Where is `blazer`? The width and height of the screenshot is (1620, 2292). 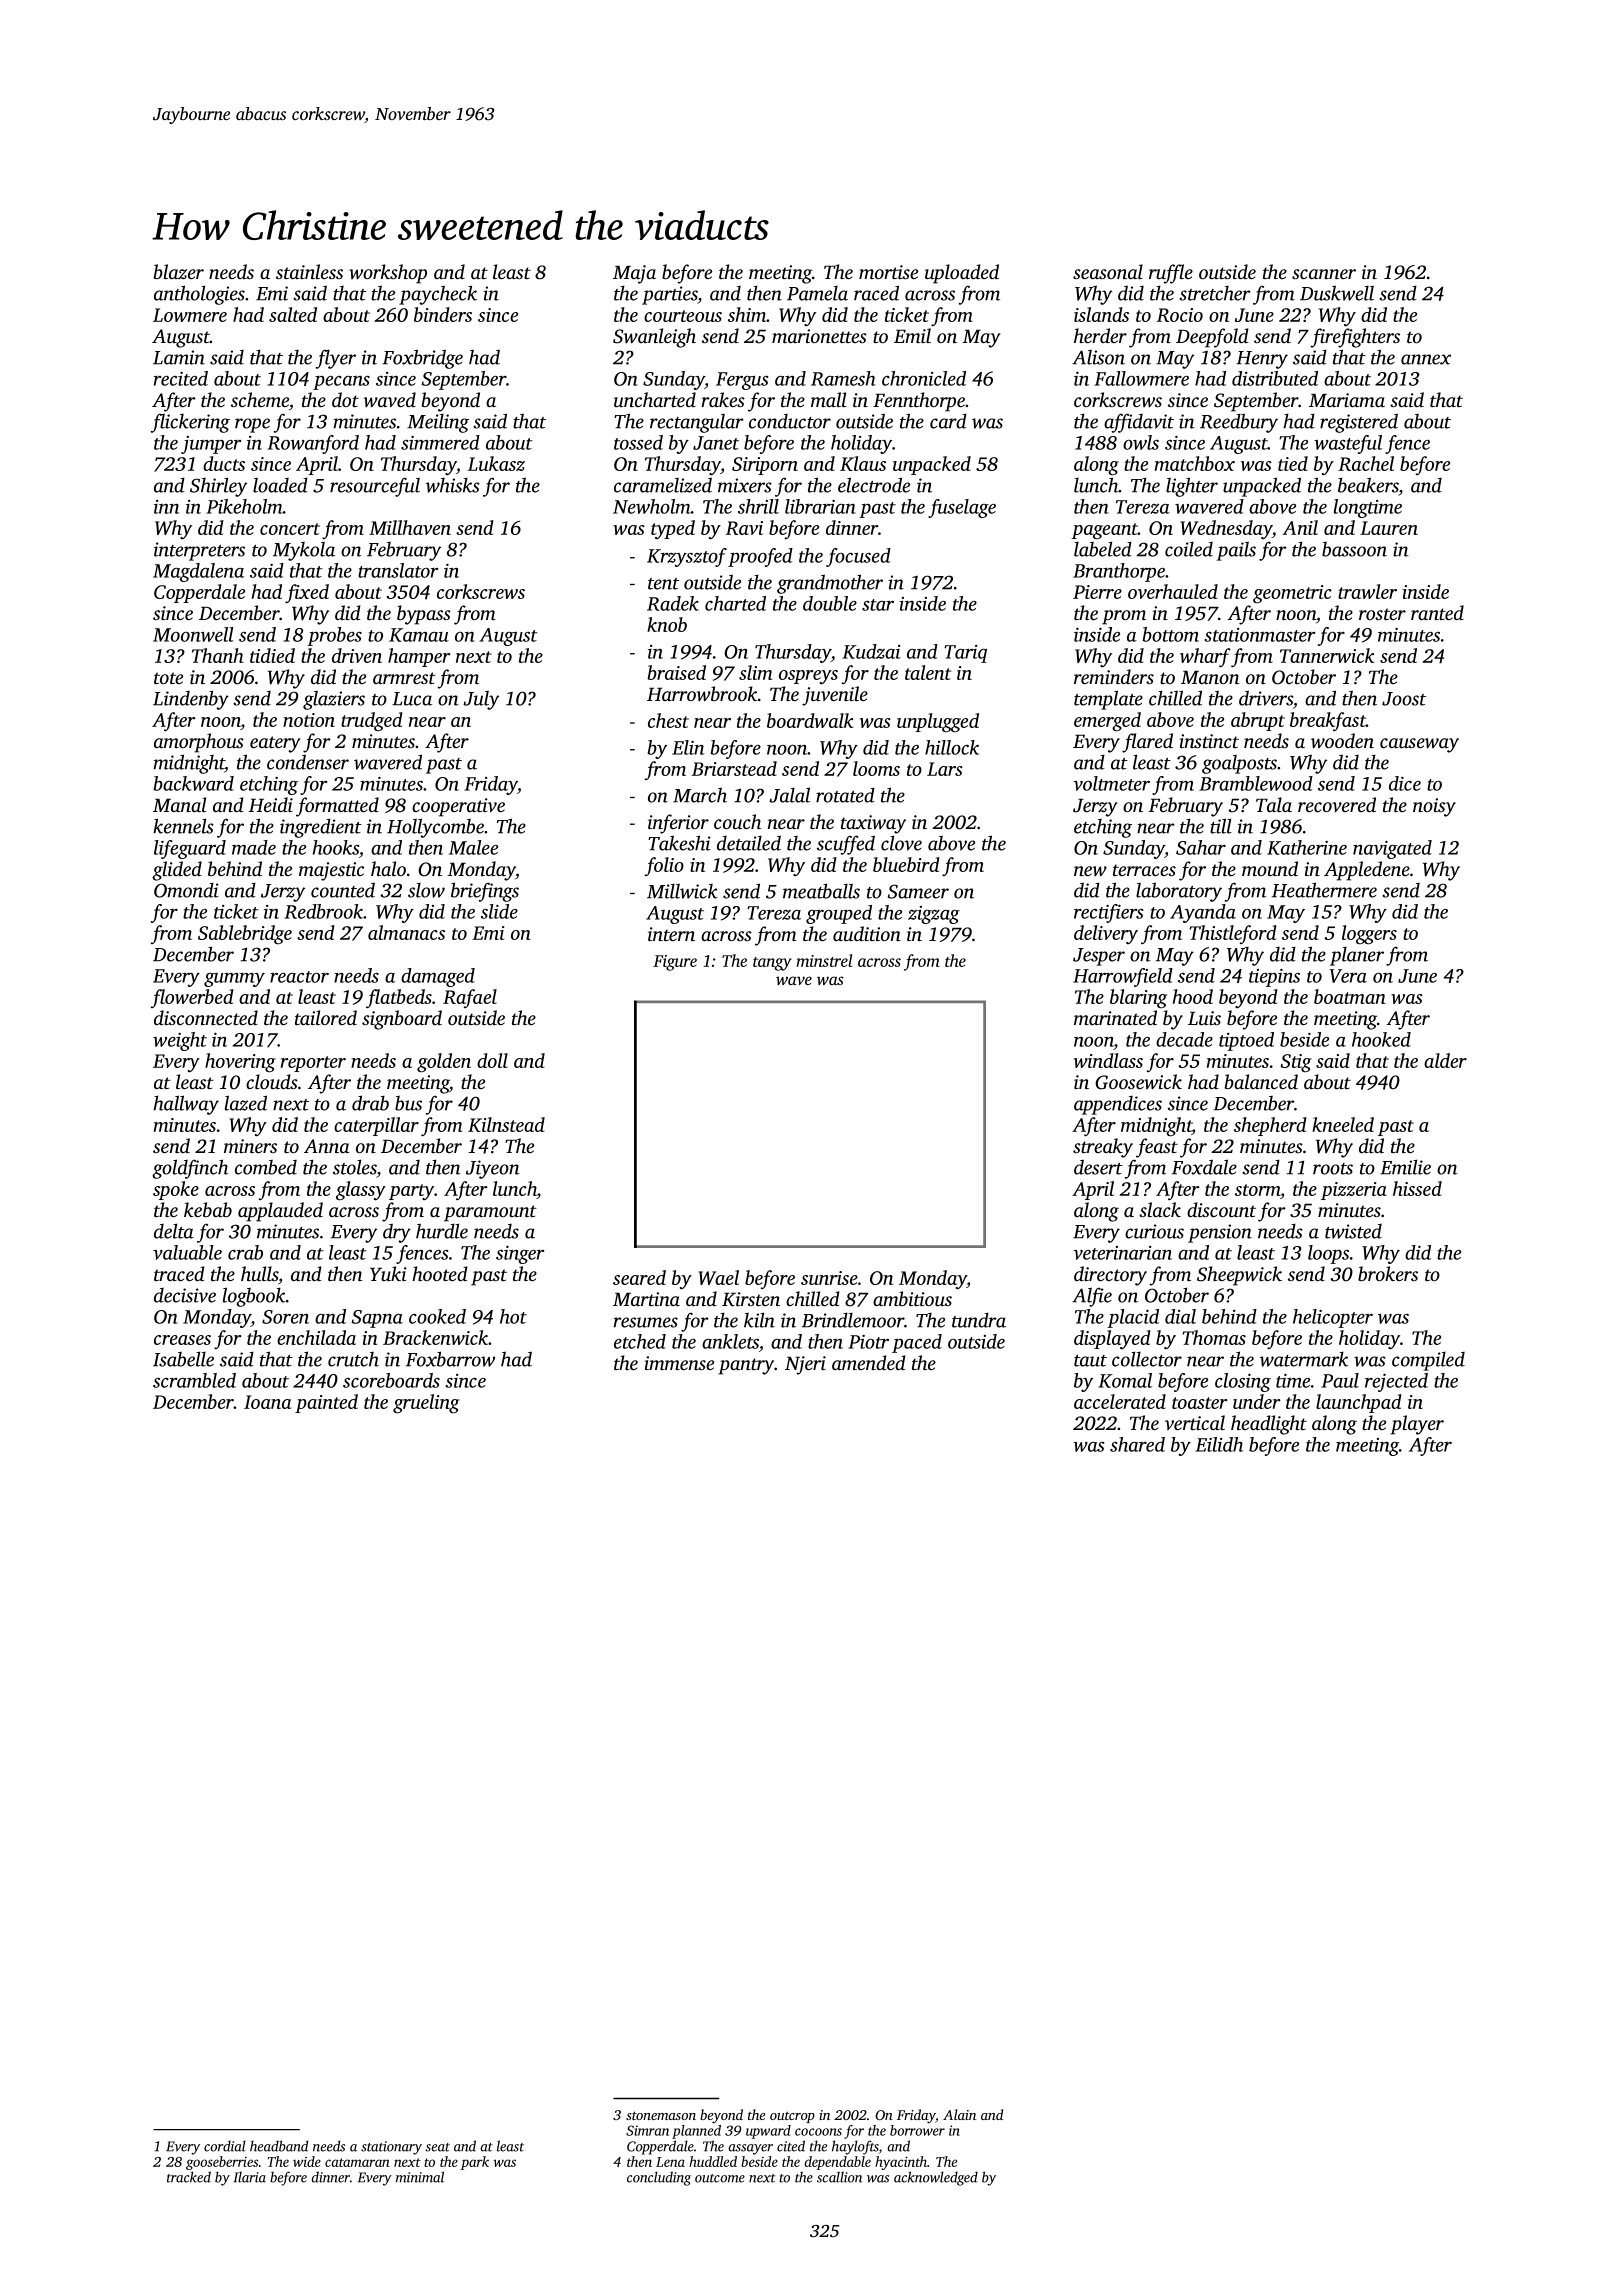 blazer is located at coordinates (179, 272).
